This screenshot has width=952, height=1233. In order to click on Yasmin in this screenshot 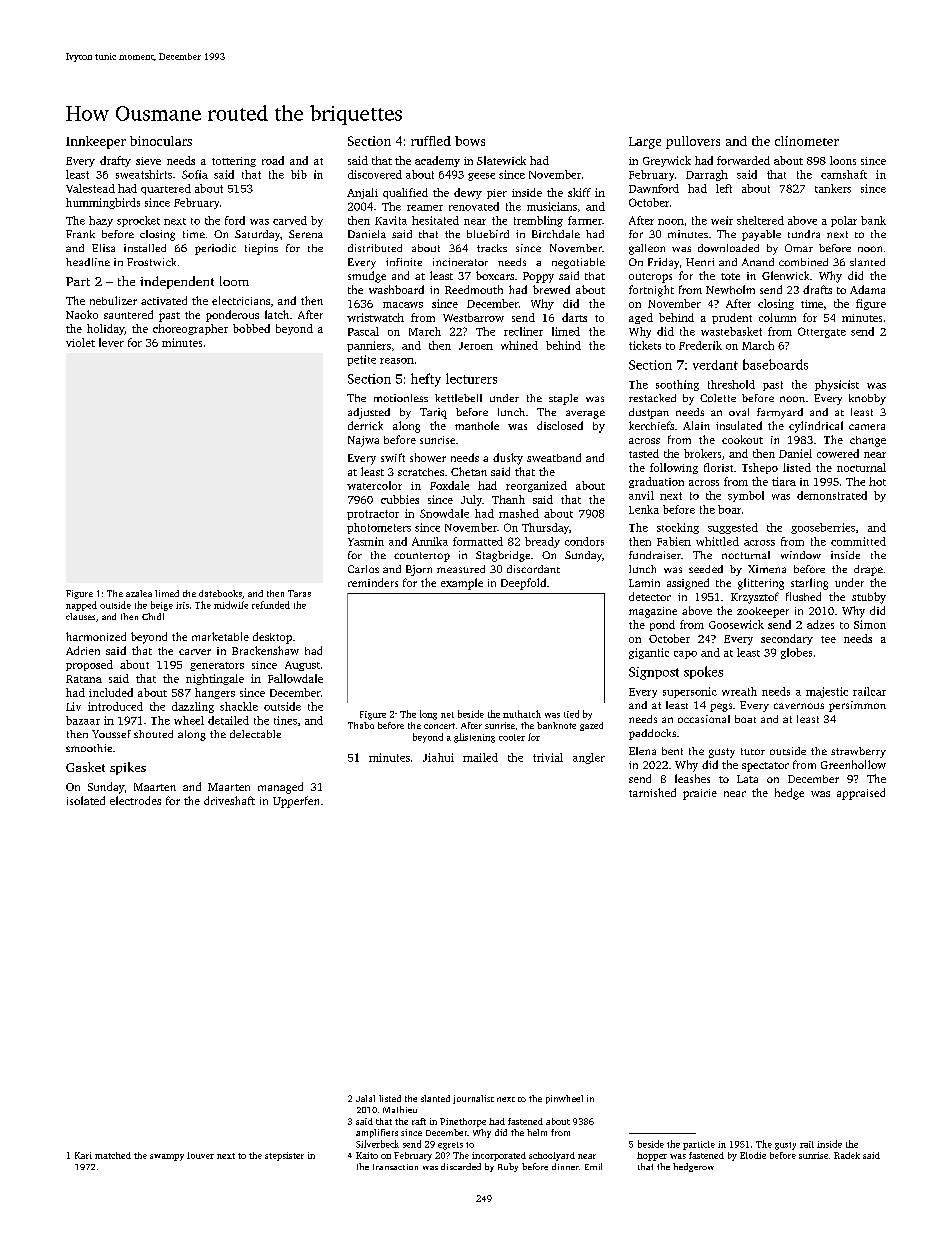, I will do `click(366, 541)`.
